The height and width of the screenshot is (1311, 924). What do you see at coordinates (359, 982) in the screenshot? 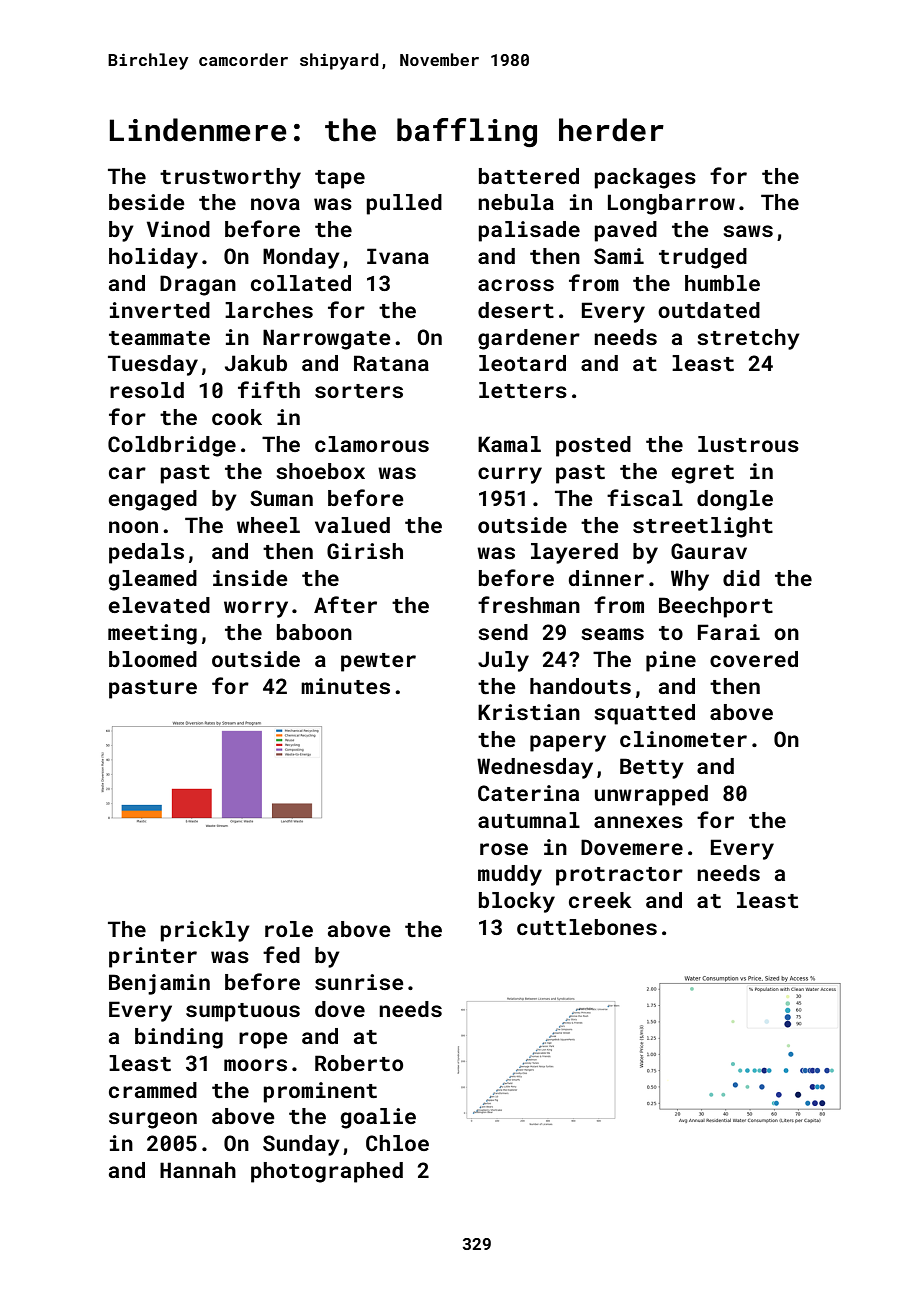
I see `sunrise` at bounding box center [359, 982].
